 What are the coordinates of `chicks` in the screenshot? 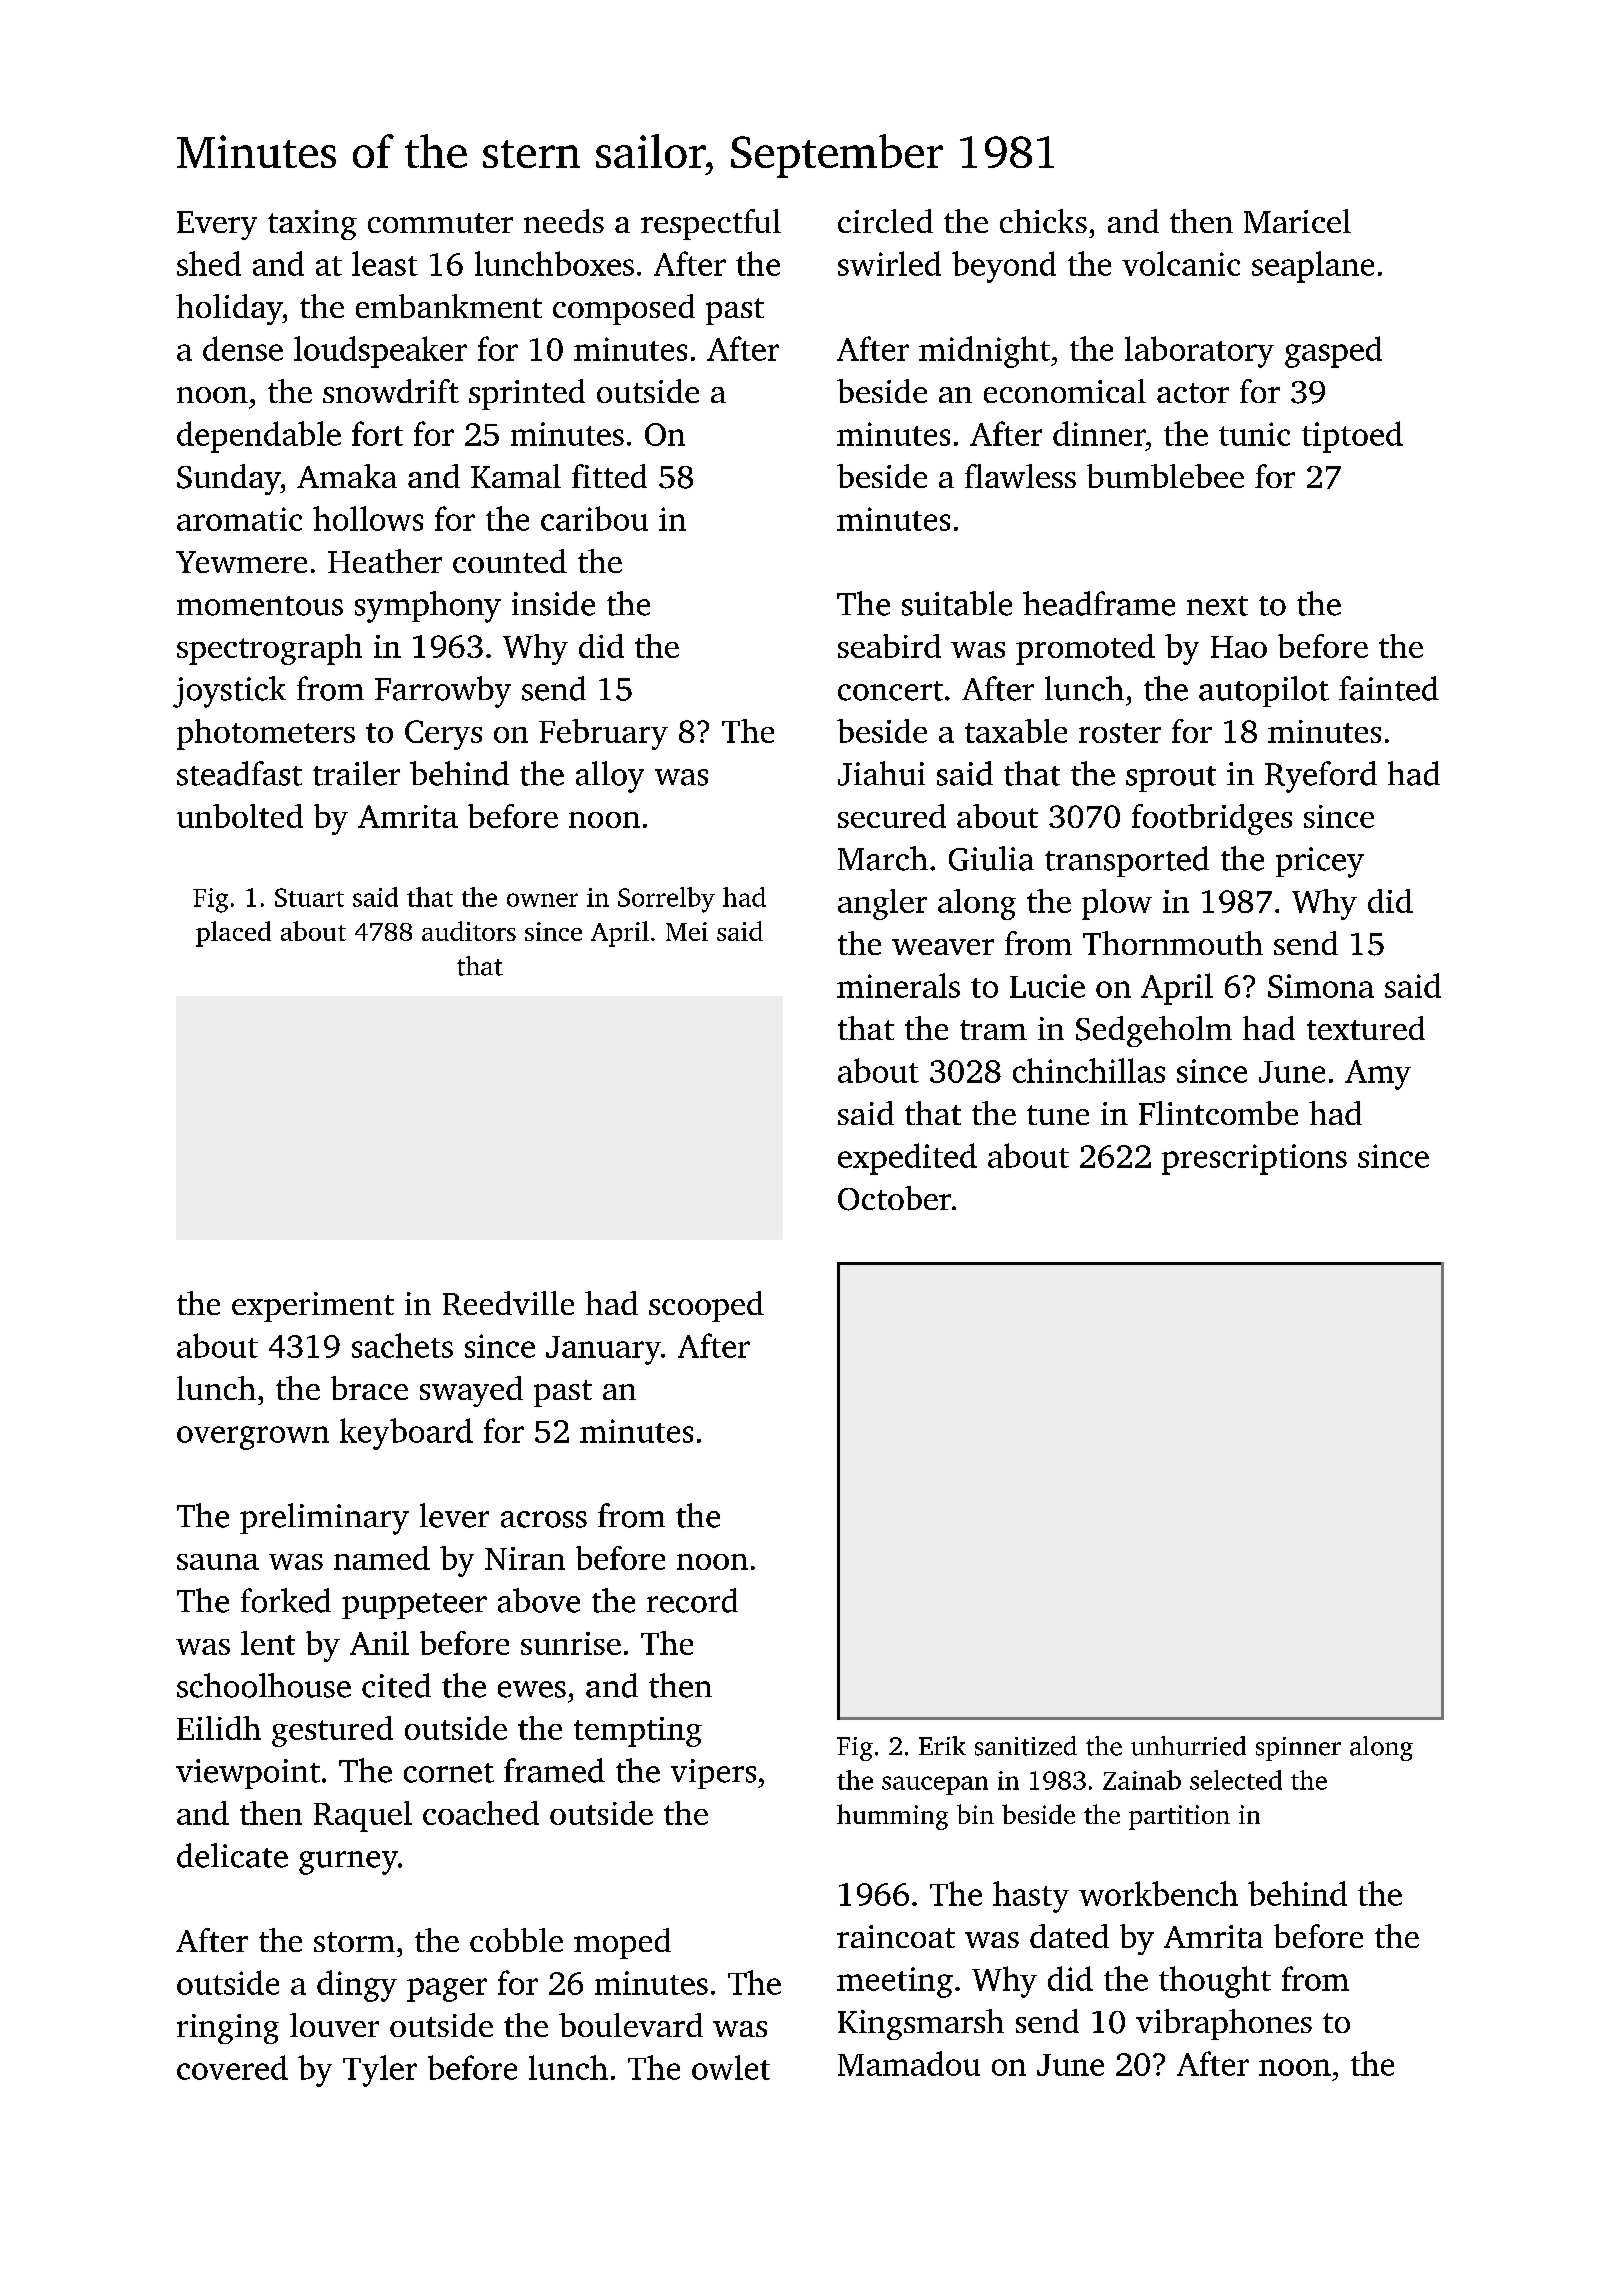 It's located at (1043, 221).
